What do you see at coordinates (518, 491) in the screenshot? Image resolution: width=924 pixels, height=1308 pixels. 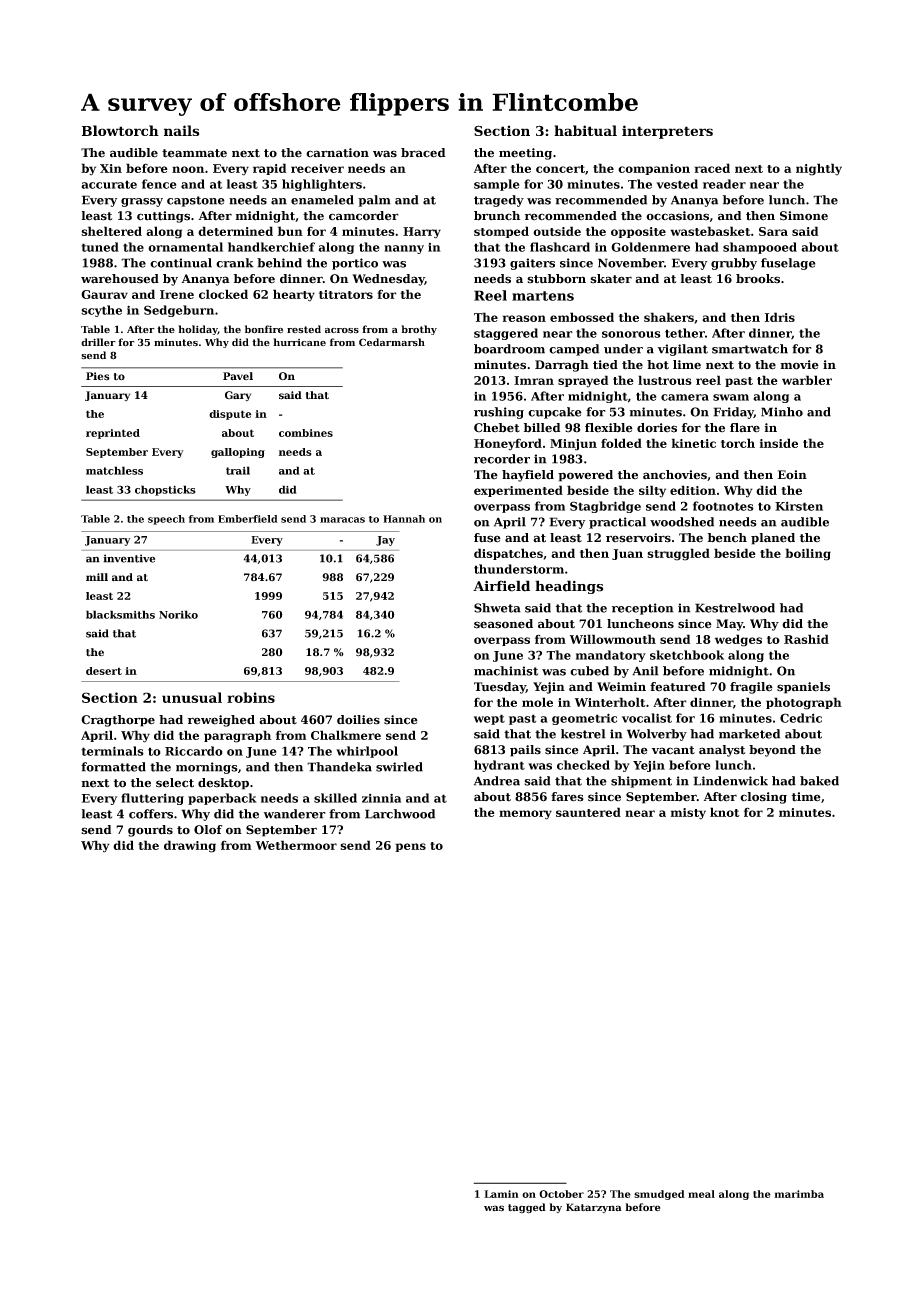 I see `experimented` at bounding box center [518, 491].
